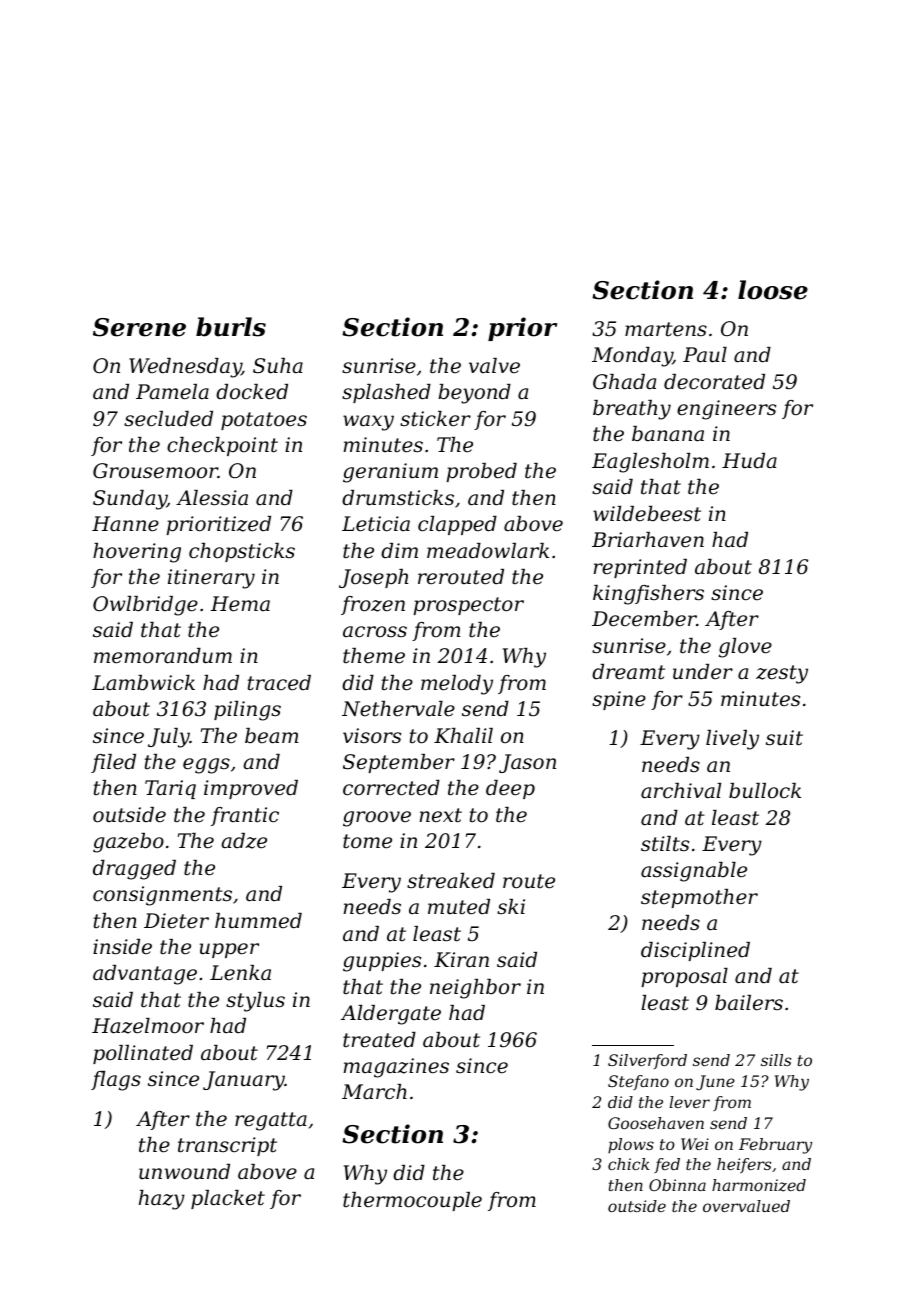  Describe the element at coordinates (746, 1206) in the page. I see `overvalued` at that location.
